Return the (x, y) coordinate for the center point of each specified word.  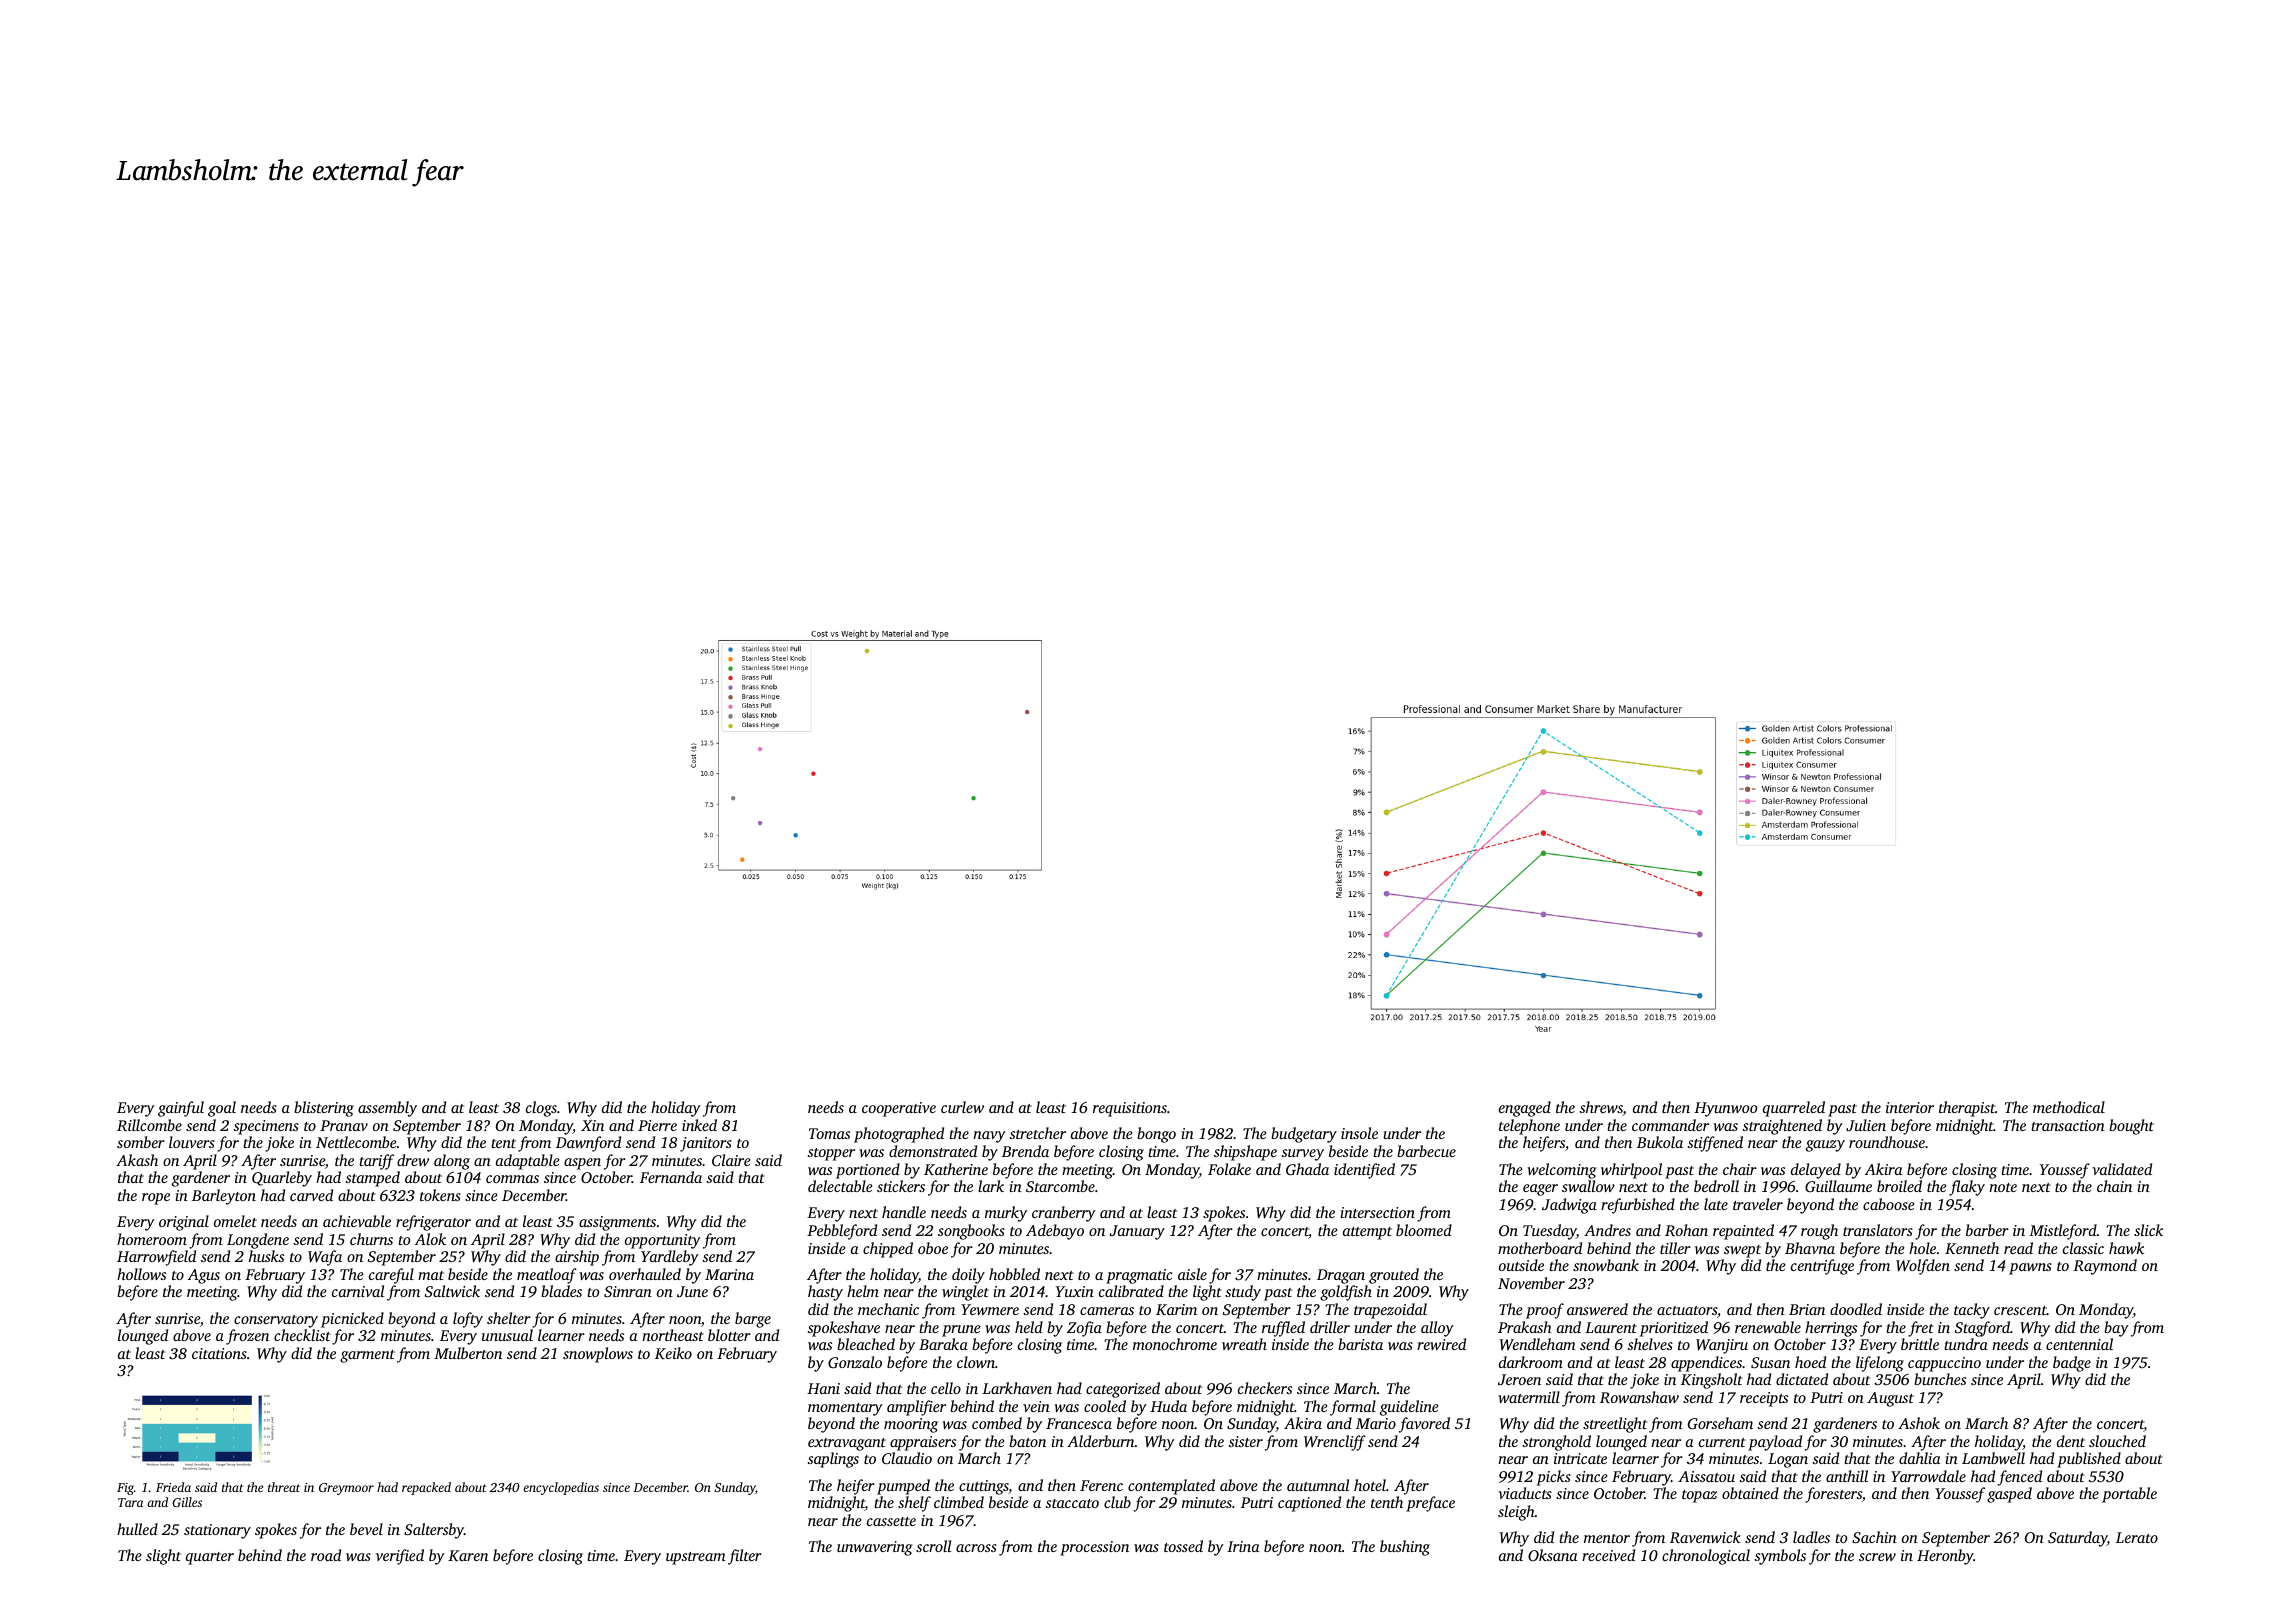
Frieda (173, 1487)
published (2089, 1460)
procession (1094, 1548)
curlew (962, 1107)
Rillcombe (149, 1125)
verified (400, 1557)
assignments (617, 1223)
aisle (1192, 1274)
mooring (911, 1425)
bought (2131, 1127)
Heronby (1945, 1557)
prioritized (1674, 1329)
